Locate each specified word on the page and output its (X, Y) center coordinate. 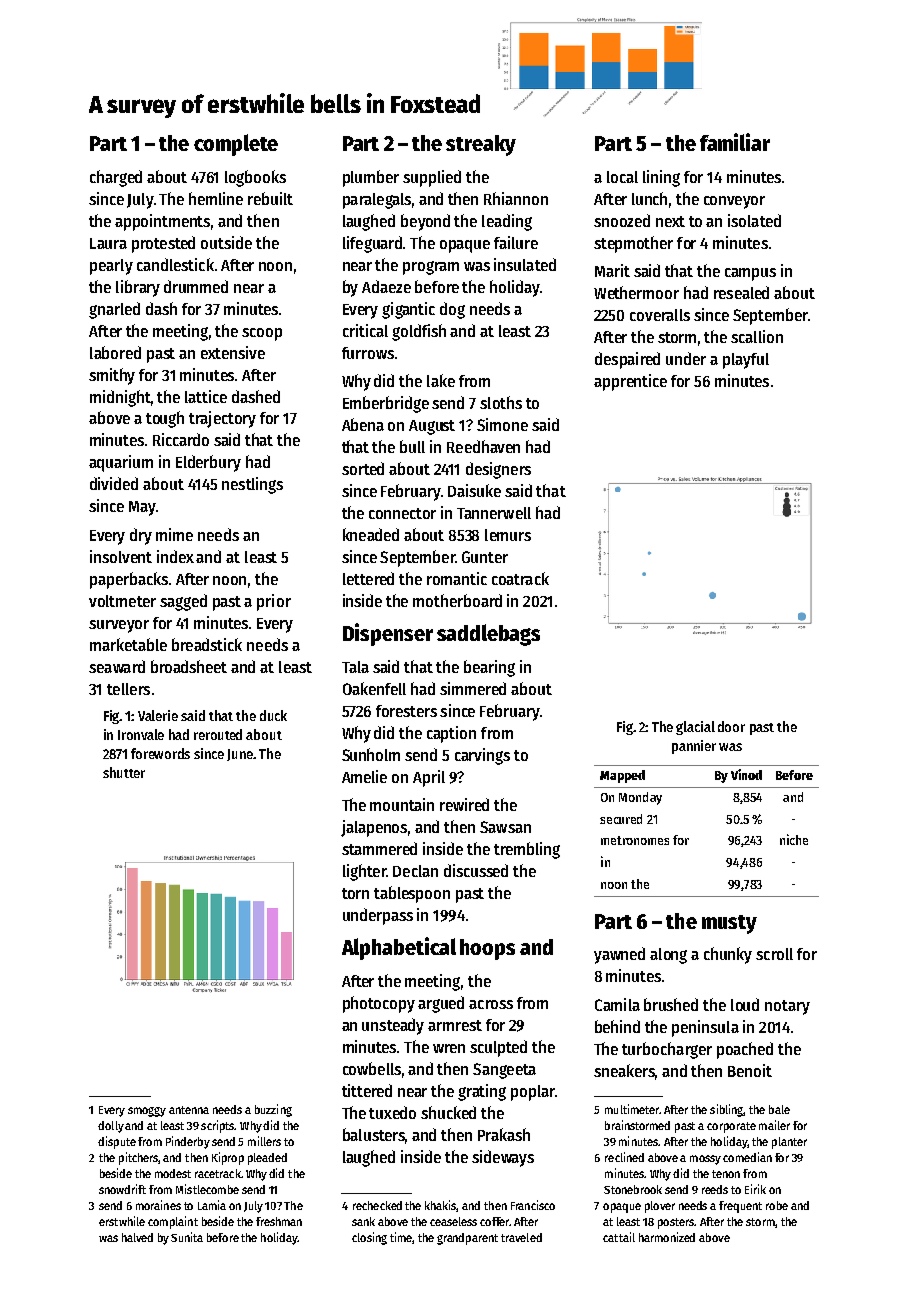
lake (441, 380)
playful (746, 361)
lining (661, 178)
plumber (371, 178)
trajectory (222, 419)
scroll (774, 954)
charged (116, 178)
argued (441, 1004)
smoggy (147, 1112)
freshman (279, 1221)
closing (369, 1238)
